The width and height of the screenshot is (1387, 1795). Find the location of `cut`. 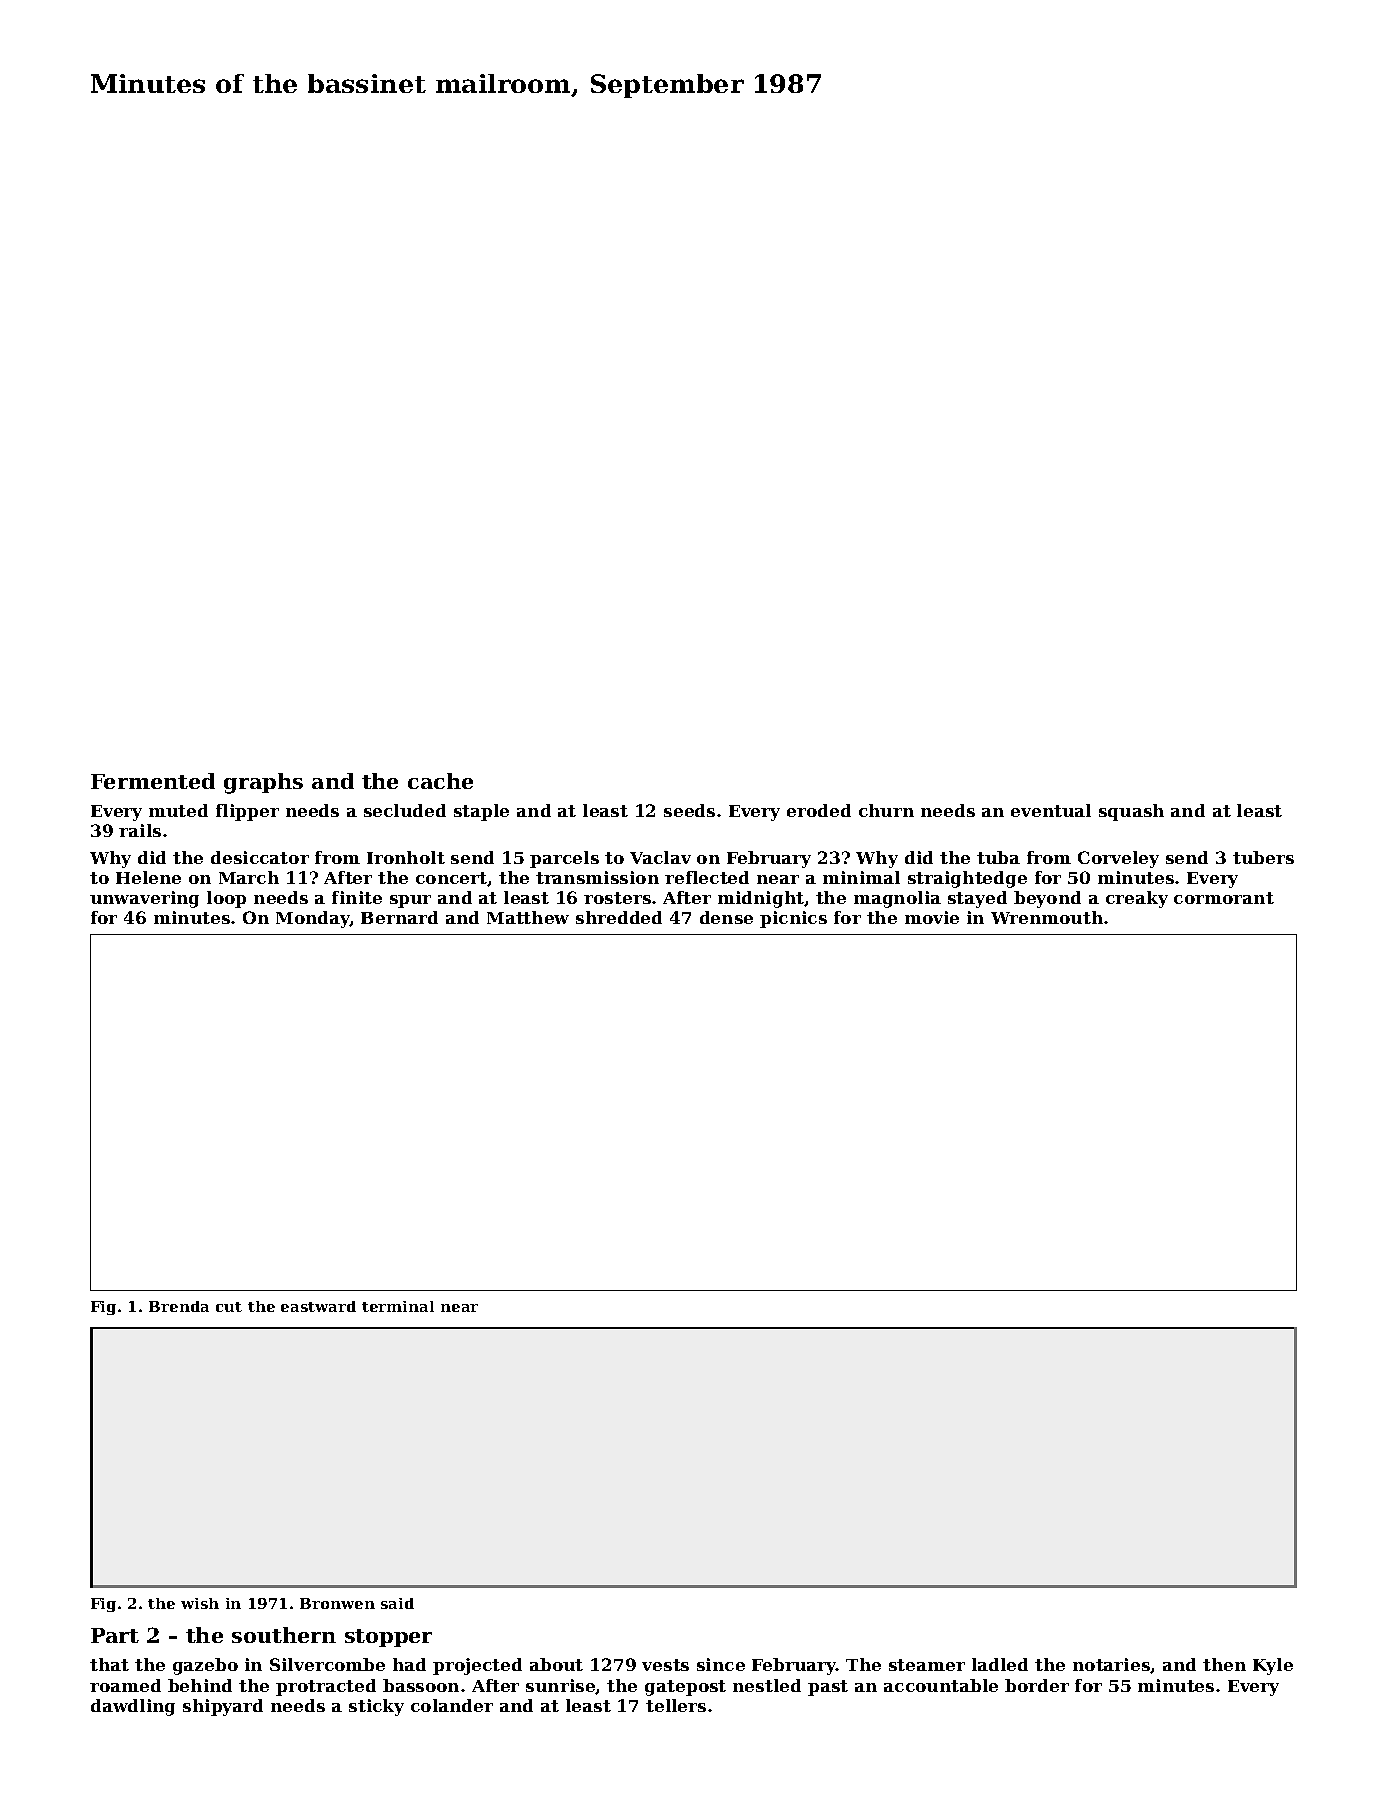

cut is located at coordinates (229, 1307).
